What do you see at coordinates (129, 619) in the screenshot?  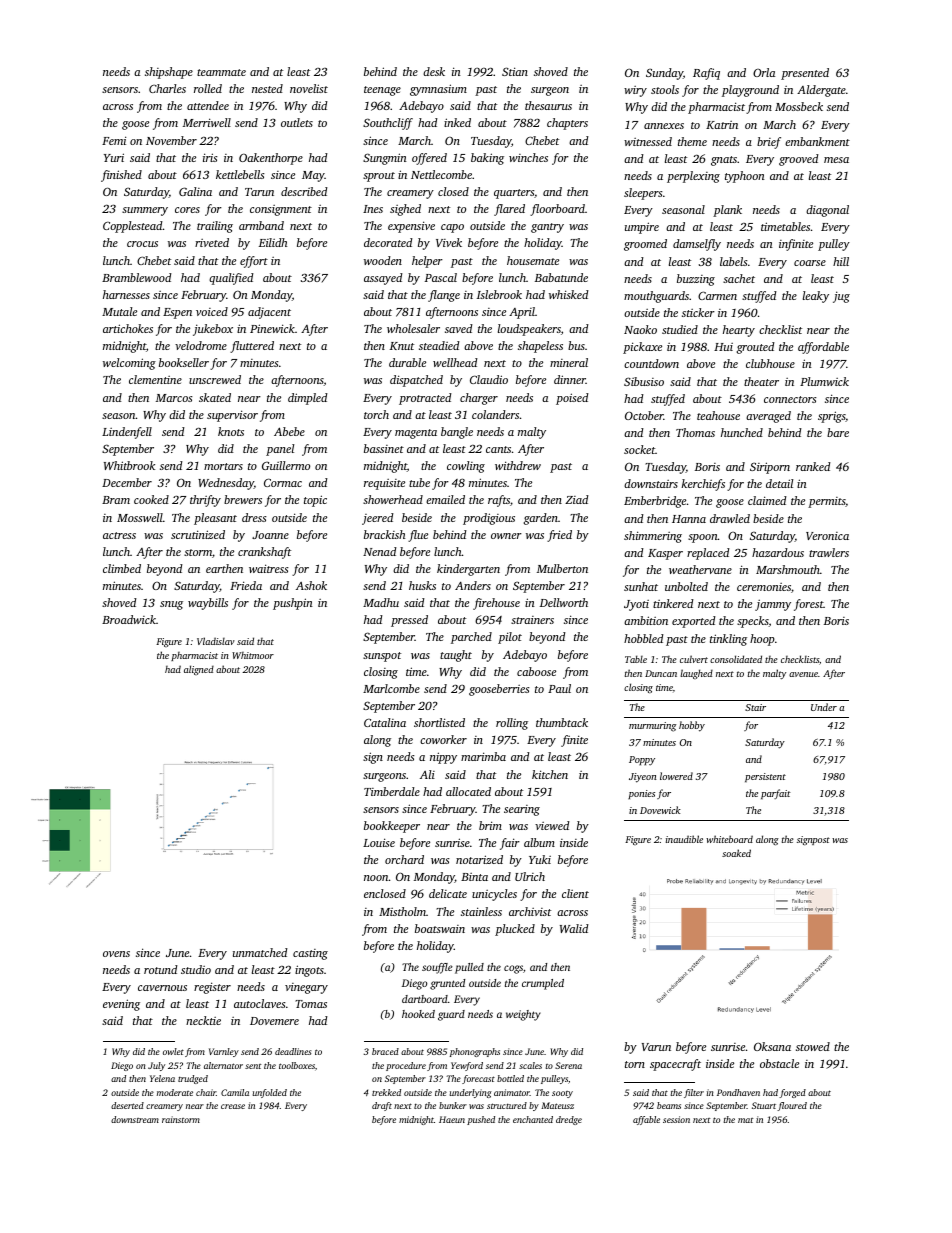 I see `Broadwick` at bounding box center [129, 619].
